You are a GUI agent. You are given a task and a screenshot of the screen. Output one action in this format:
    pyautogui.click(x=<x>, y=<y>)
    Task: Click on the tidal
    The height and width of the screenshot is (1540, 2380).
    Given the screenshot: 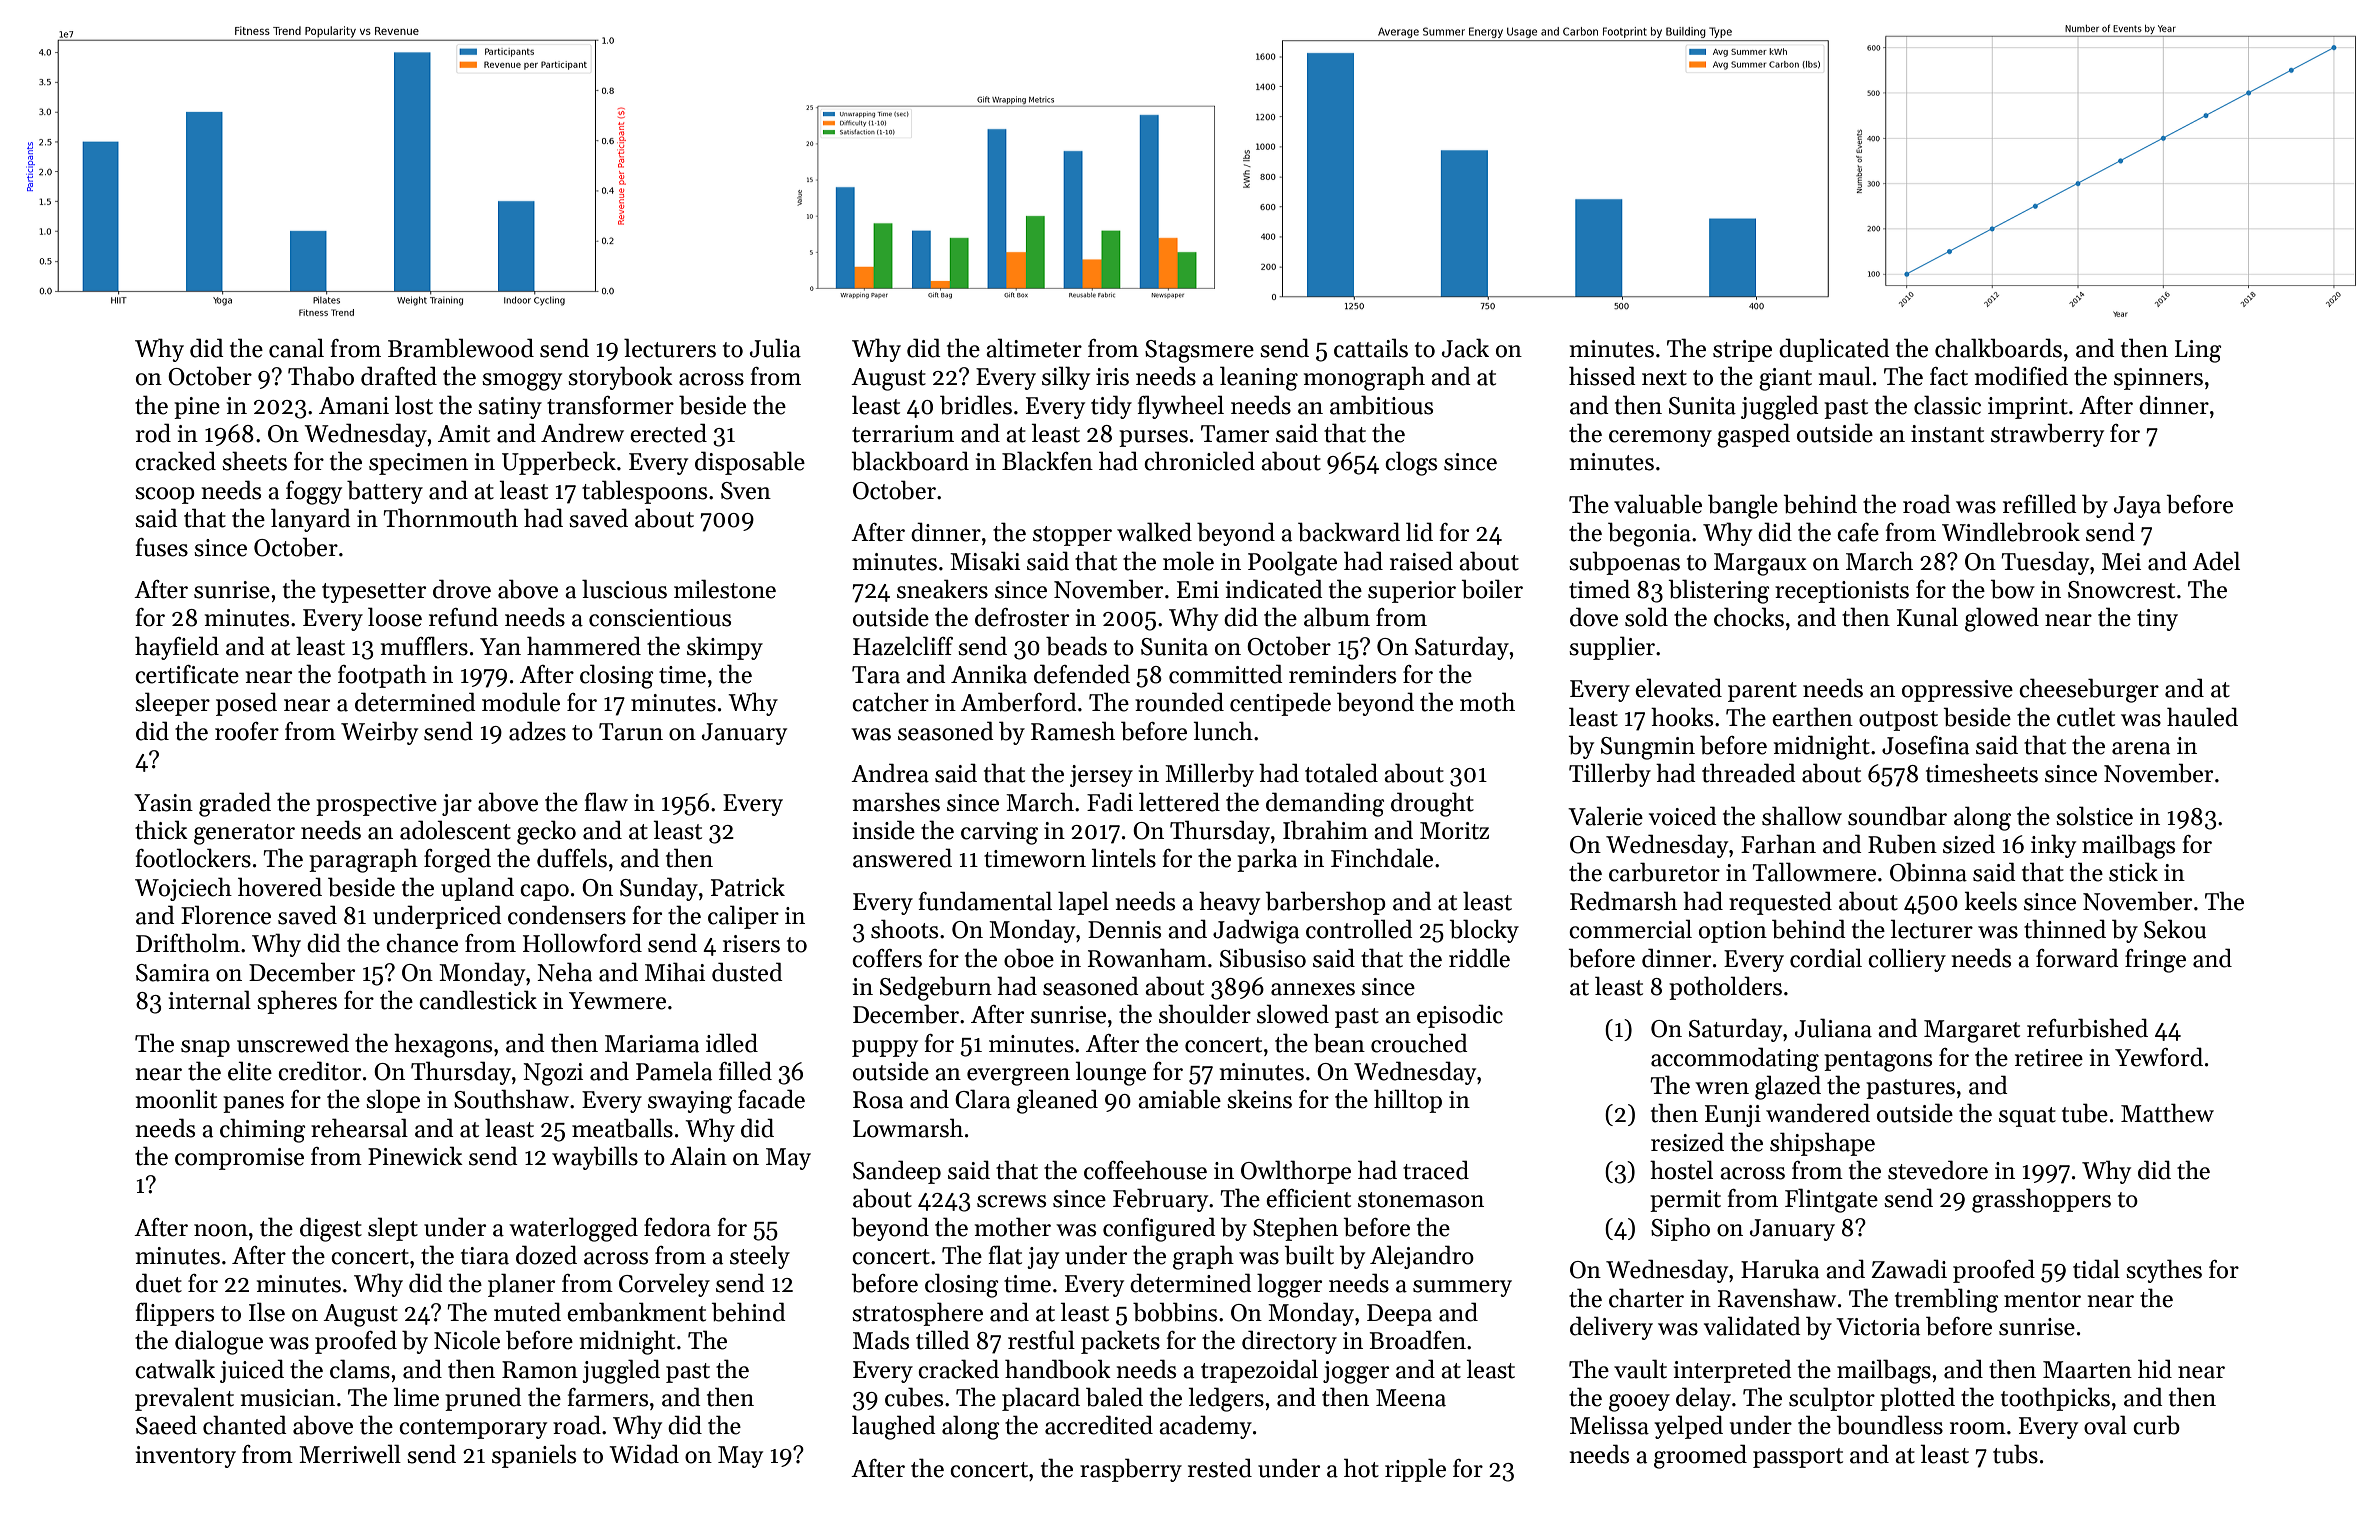 What is the action you would take?
    pyautogui.click(x=2096, y=1269)
